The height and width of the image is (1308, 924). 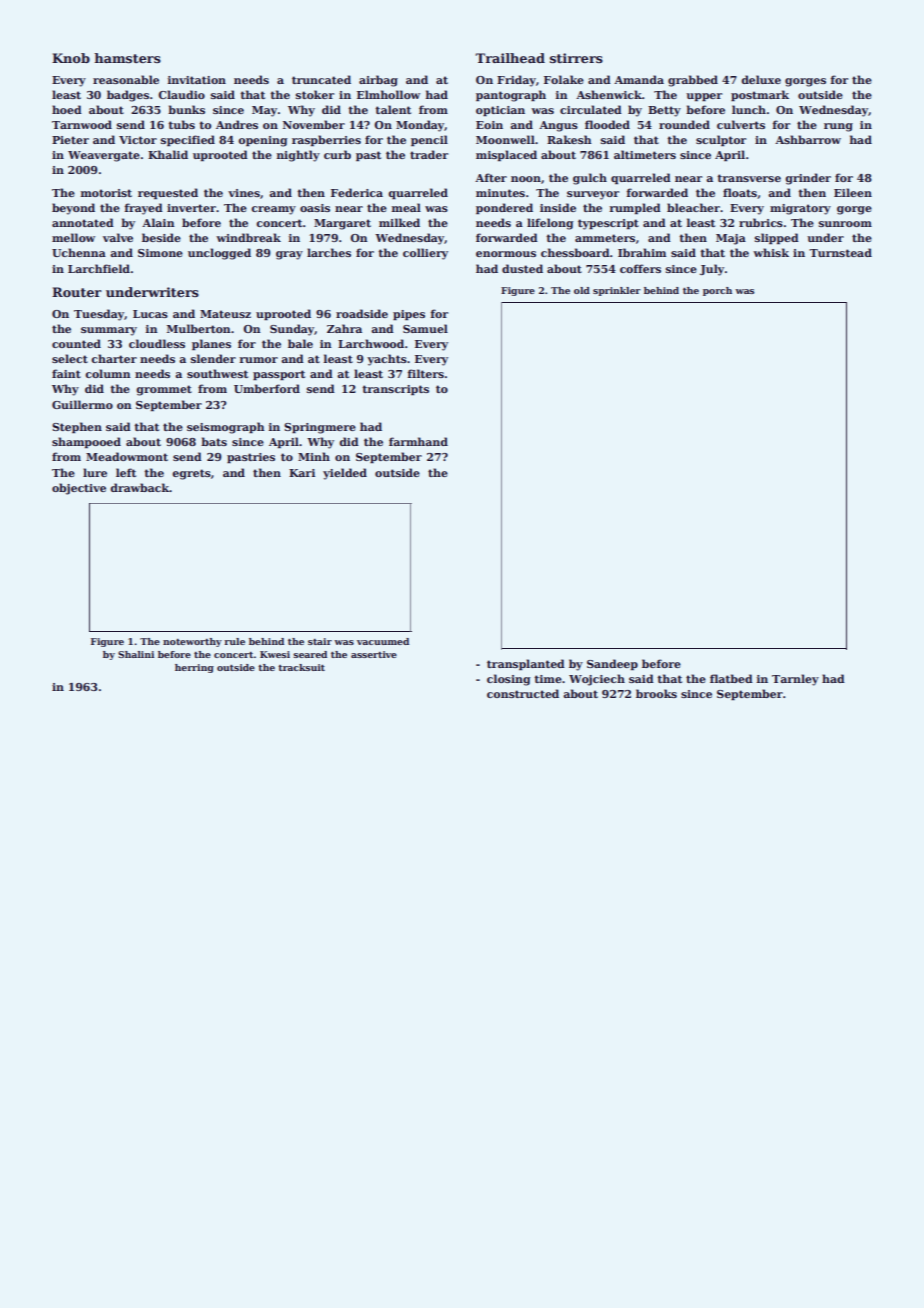 What do you see at coordinates (731, 678) in the image?
I see `flatbed` at bounding box center [731, 678].
